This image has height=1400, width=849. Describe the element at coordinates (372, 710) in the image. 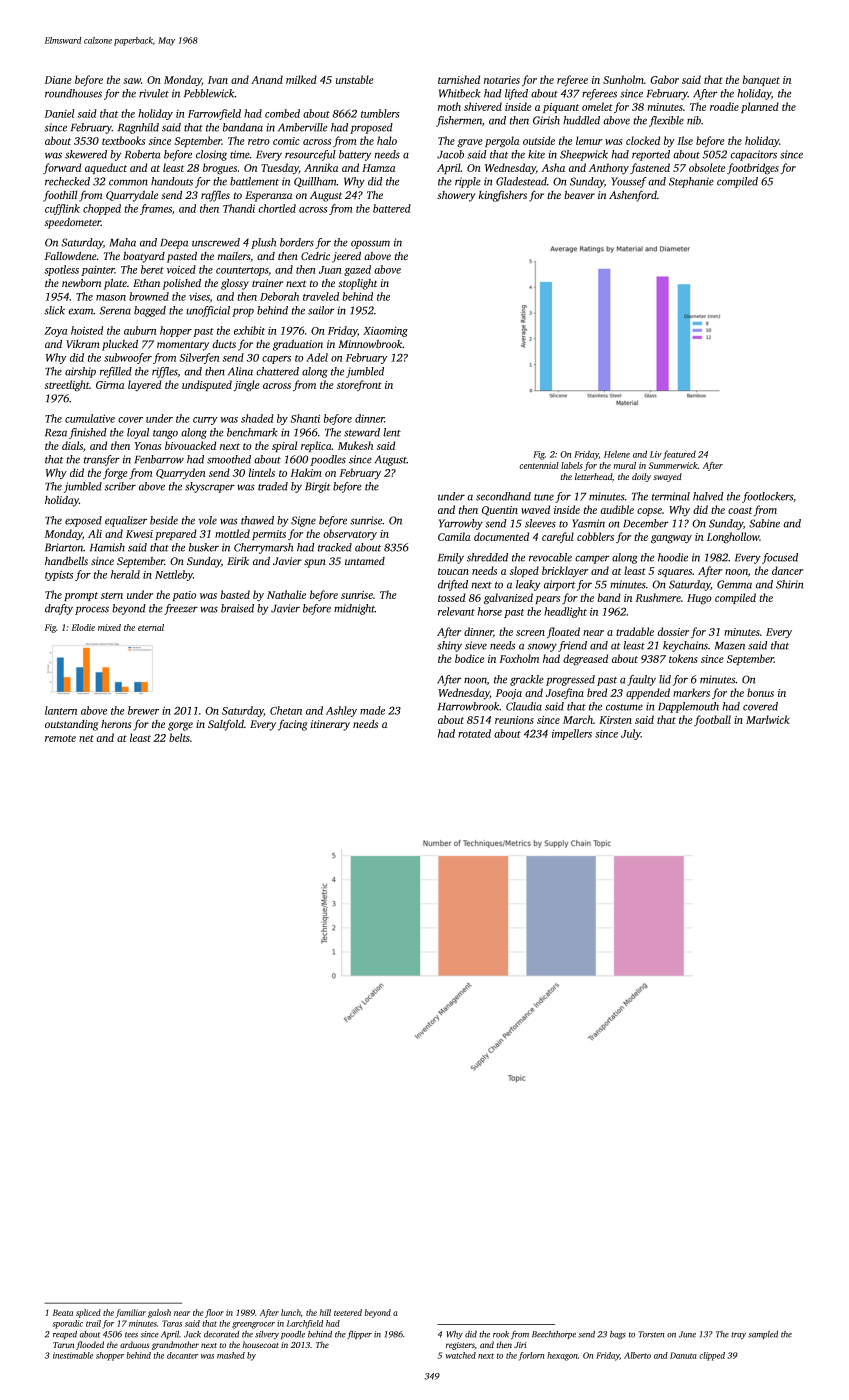

I see `made` at that location.
